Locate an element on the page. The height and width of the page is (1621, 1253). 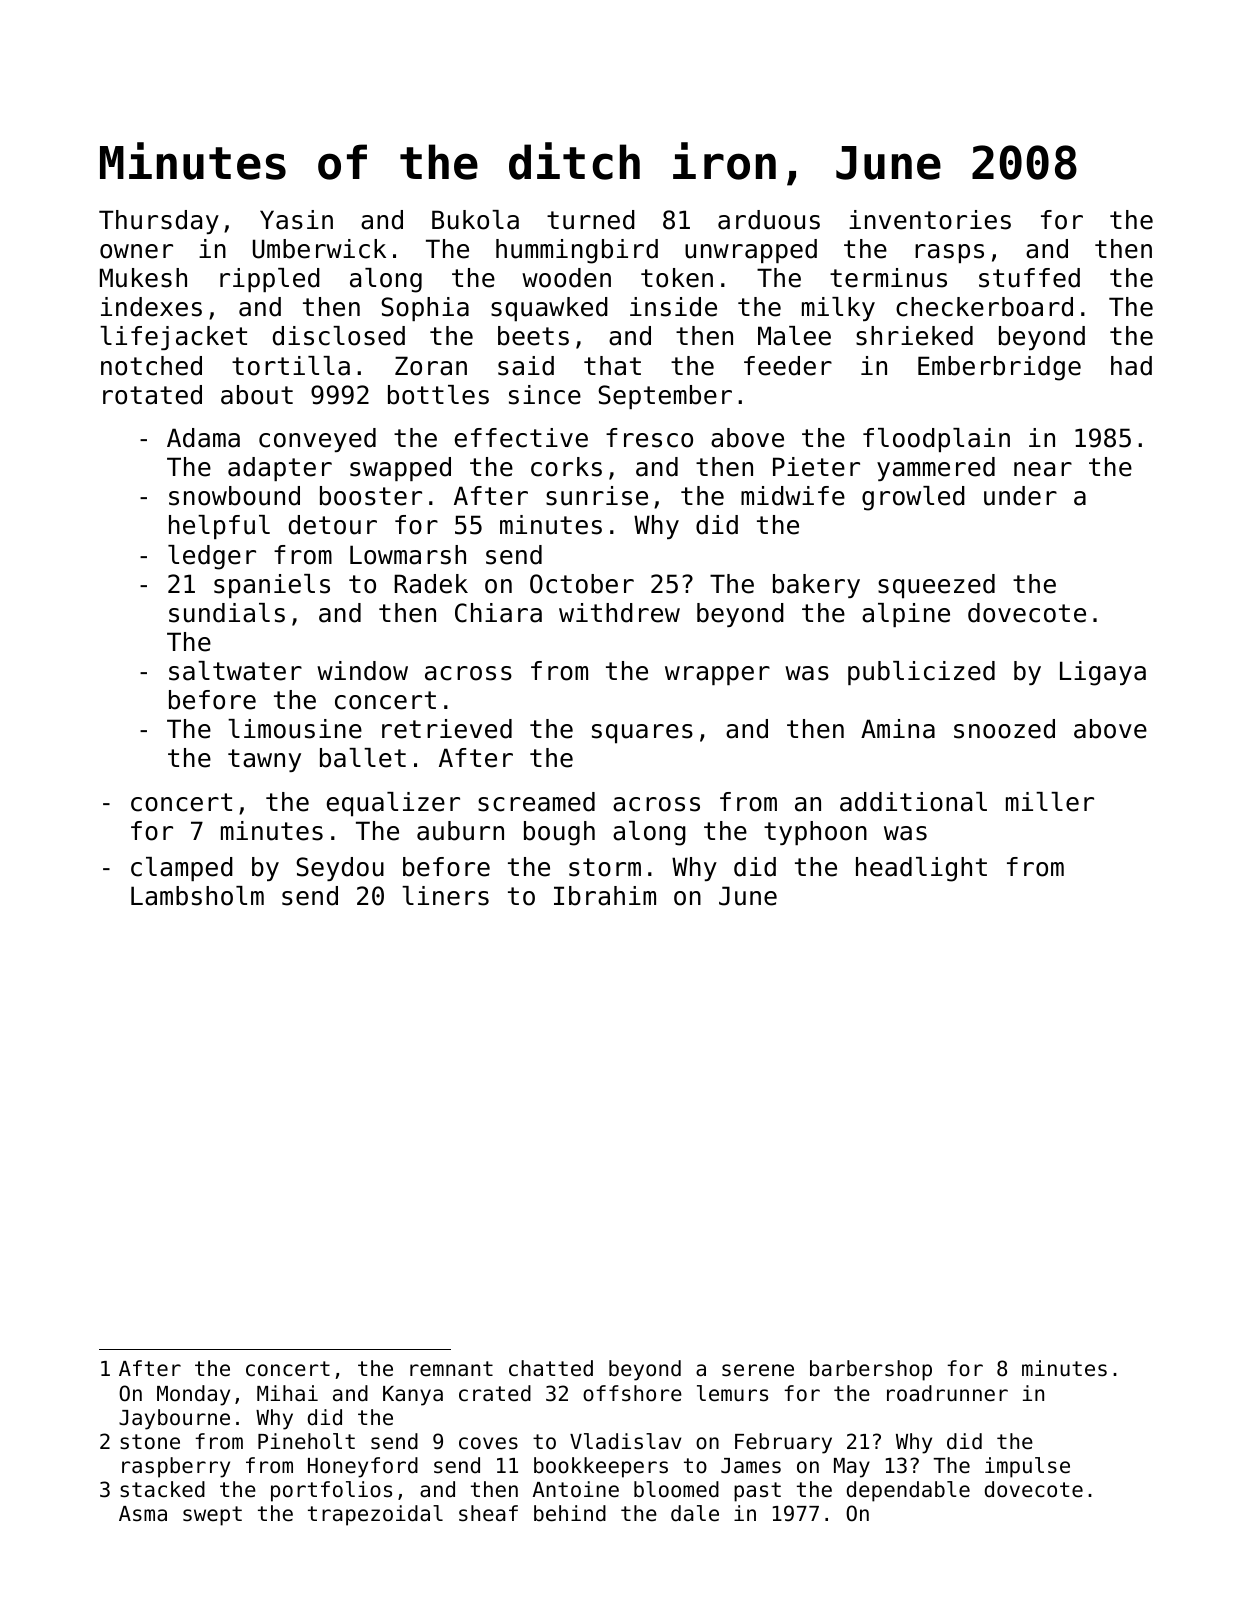
miller is located at coordinates (1050, 802).
